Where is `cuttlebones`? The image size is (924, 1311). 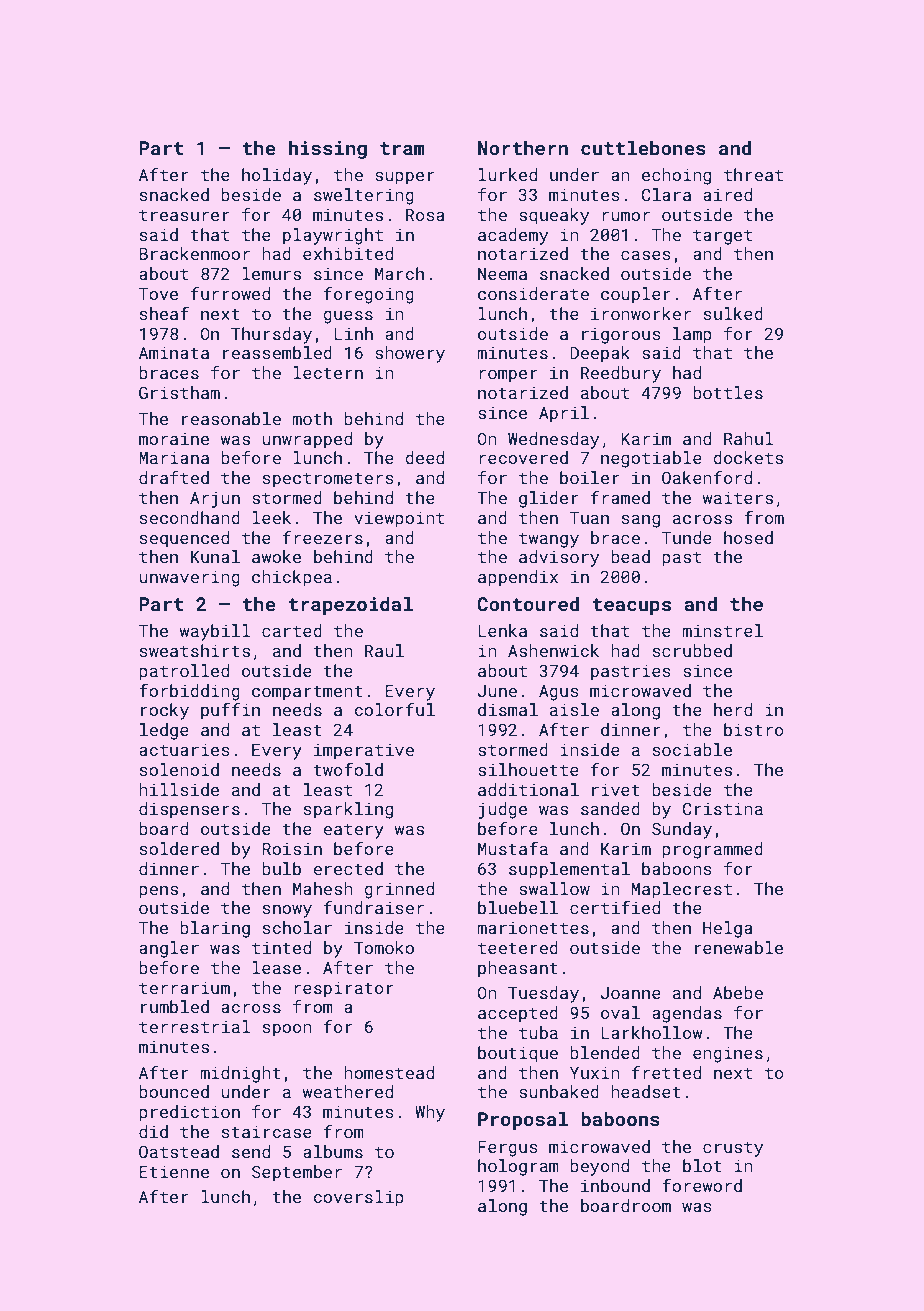 cuttlebones is located at coordinates (643, 147).
